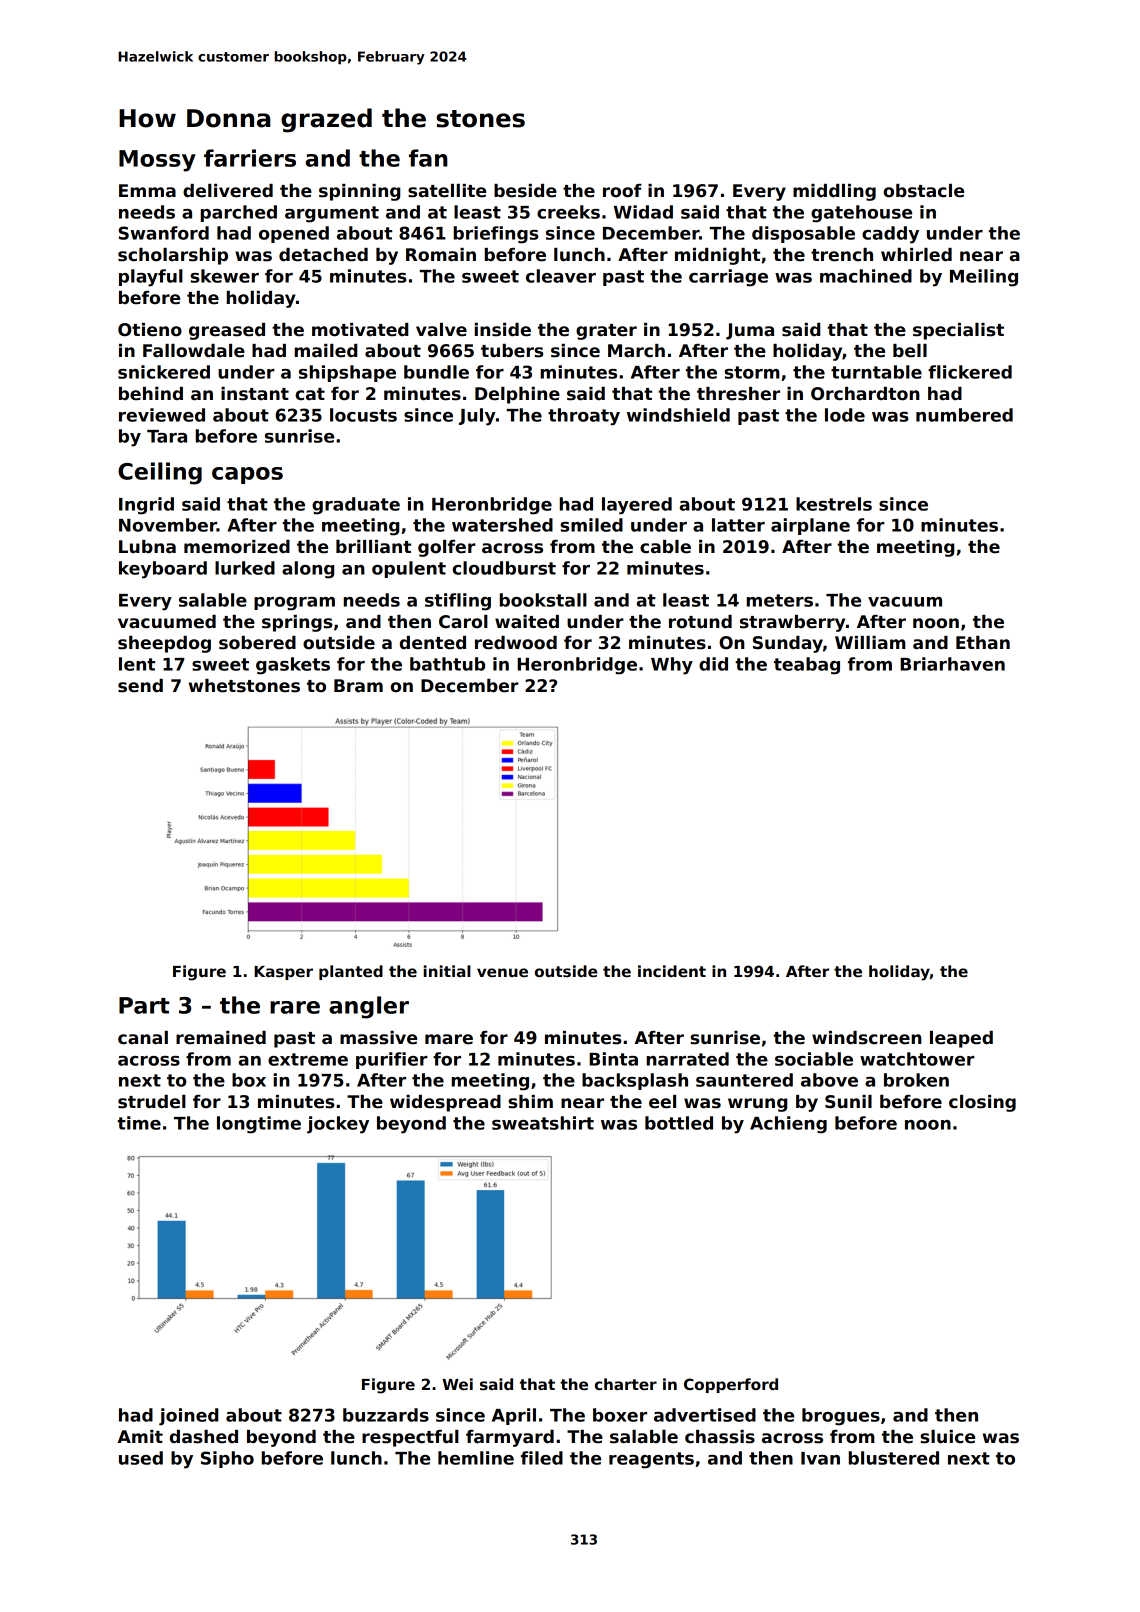 This screenshot has width=1140, height=1612. What do you see at coordinates (188, 1417) in the screenshot?
I see `joined` at bounding box center [188, 1417].
